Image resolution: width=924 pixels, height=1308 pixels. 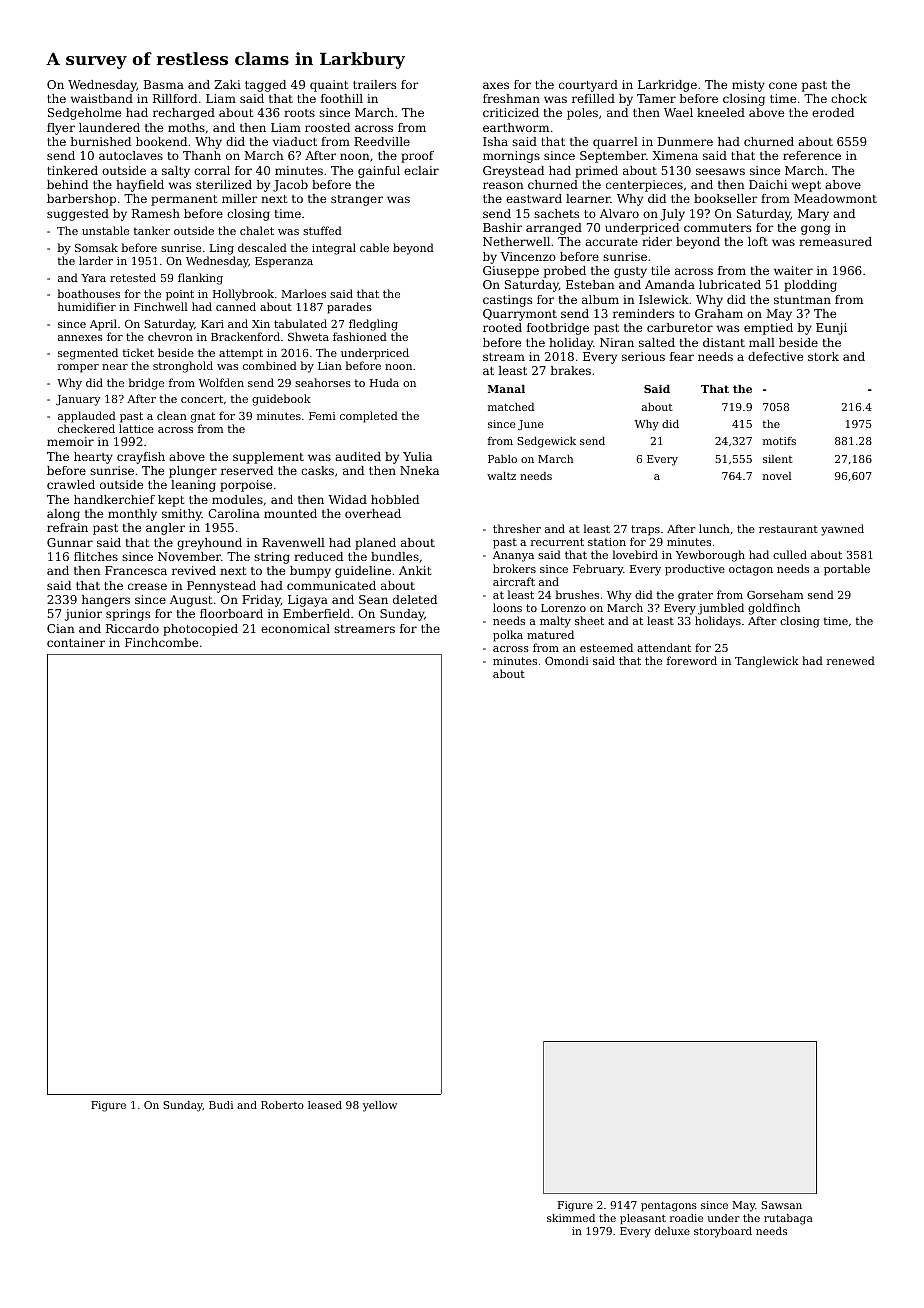 I want to click on defective, so click(x=775, y=356).
